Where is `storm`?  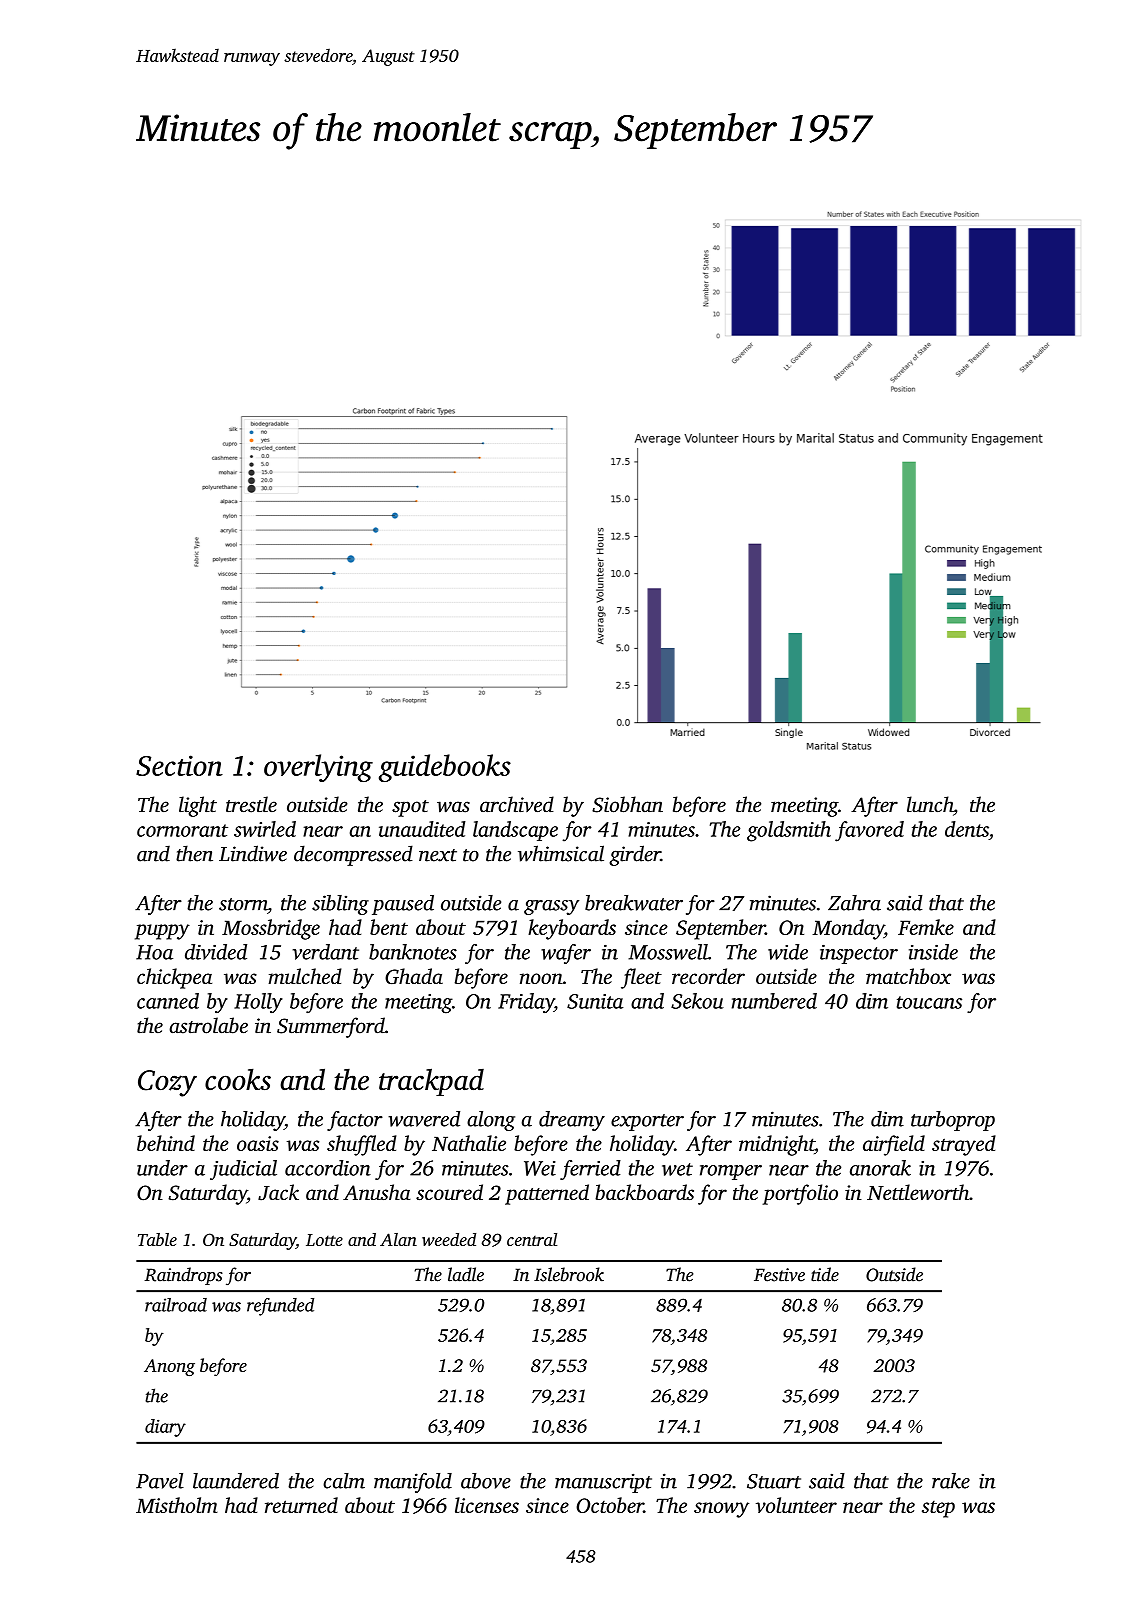 storm is located at coordinates (243, 904).
